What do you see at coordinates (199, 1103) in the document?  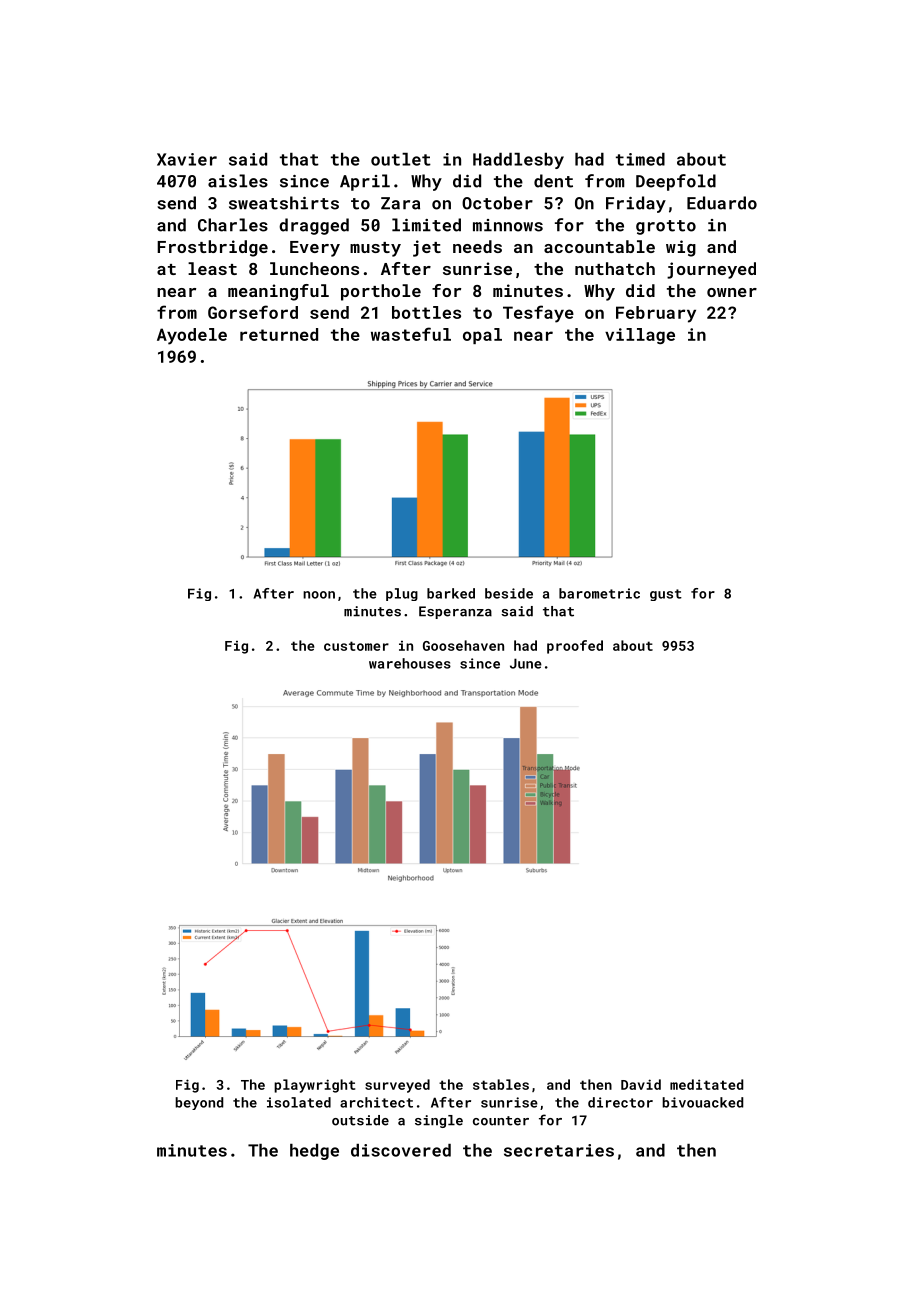 I see `beyond` at bounding box center [199, 1103].
